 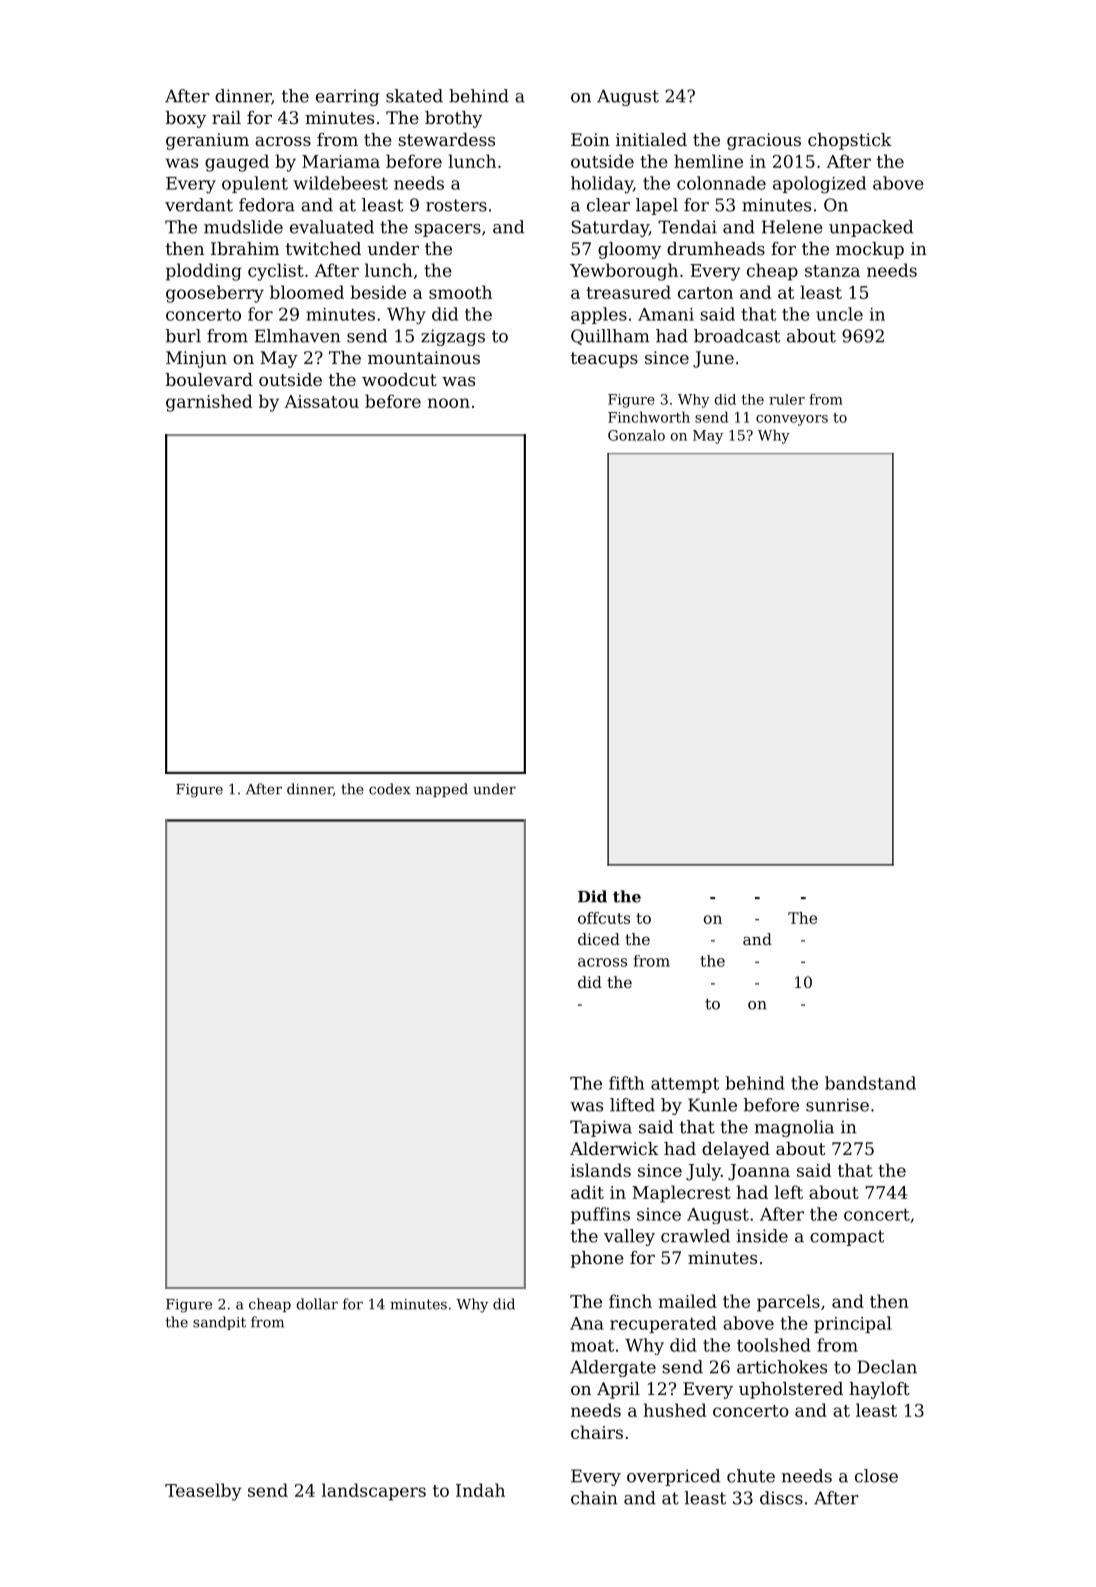 I want to click on evaluated, so click(x=332, y=227).
